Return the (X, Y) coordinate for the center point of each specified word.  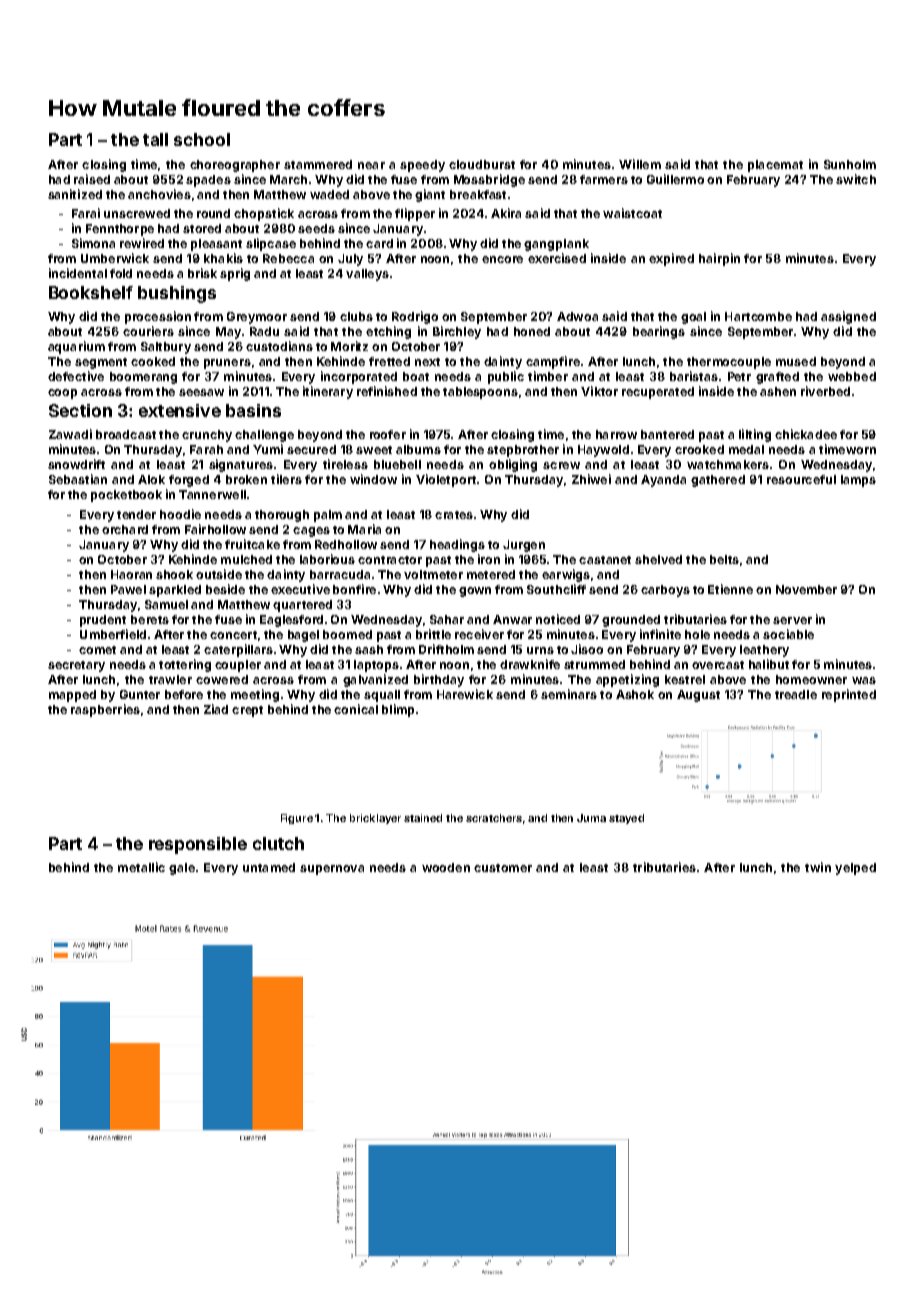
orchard (125, 529)
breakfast (478, 194)
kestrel (685, 679)
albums (418, 449)
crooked (699, 449)
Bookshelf (91, 292)
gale (182, 869)
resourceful (801, 479)
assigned (848, 317)
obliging (513, 465)
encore (502, 259)
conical (356, 709)
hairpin (719, 259)
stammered (318, 164)
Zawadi (70, 434)
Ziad (216, 709)
